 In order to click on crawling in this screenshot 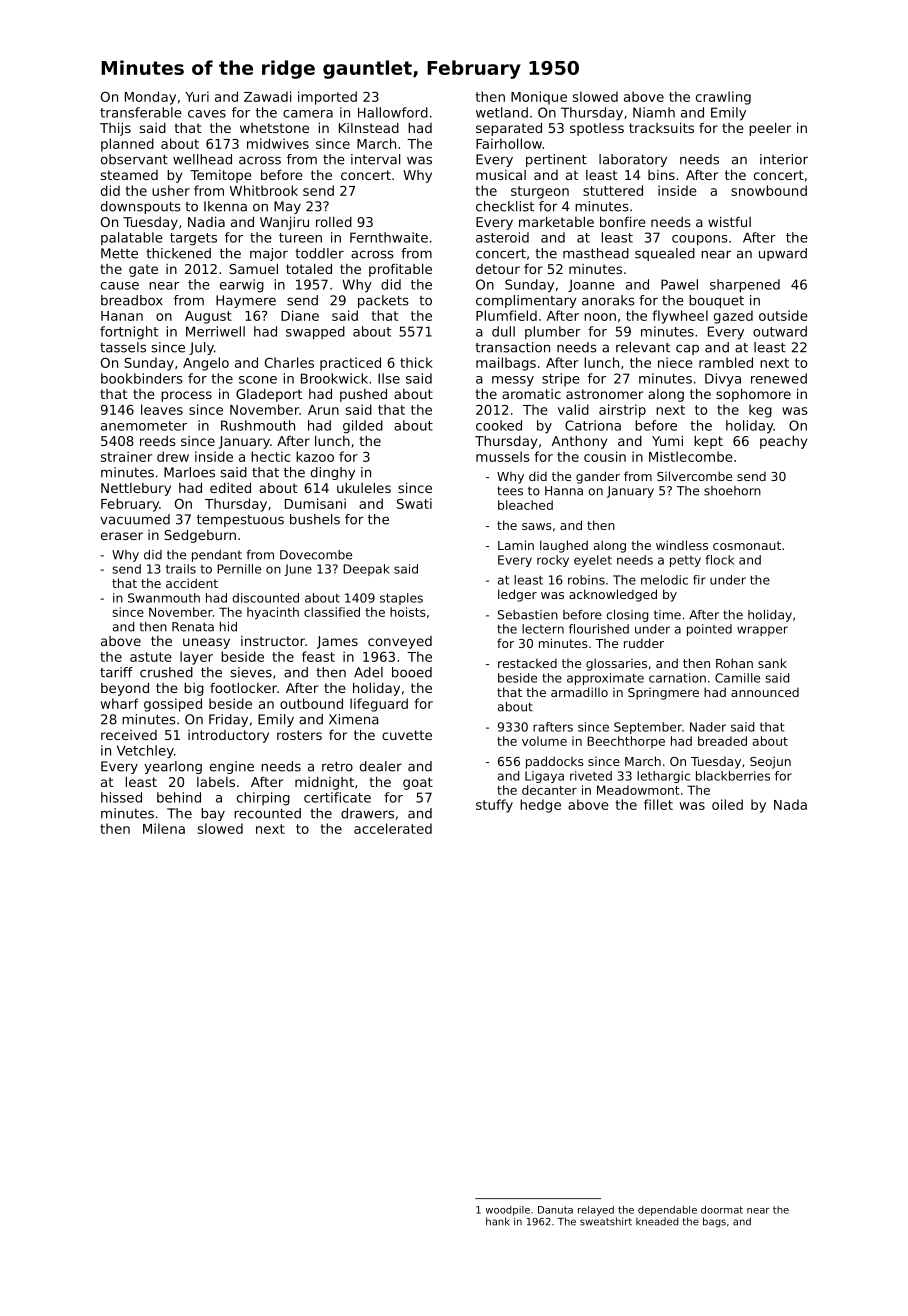, I will do `click(723, 98)`.
